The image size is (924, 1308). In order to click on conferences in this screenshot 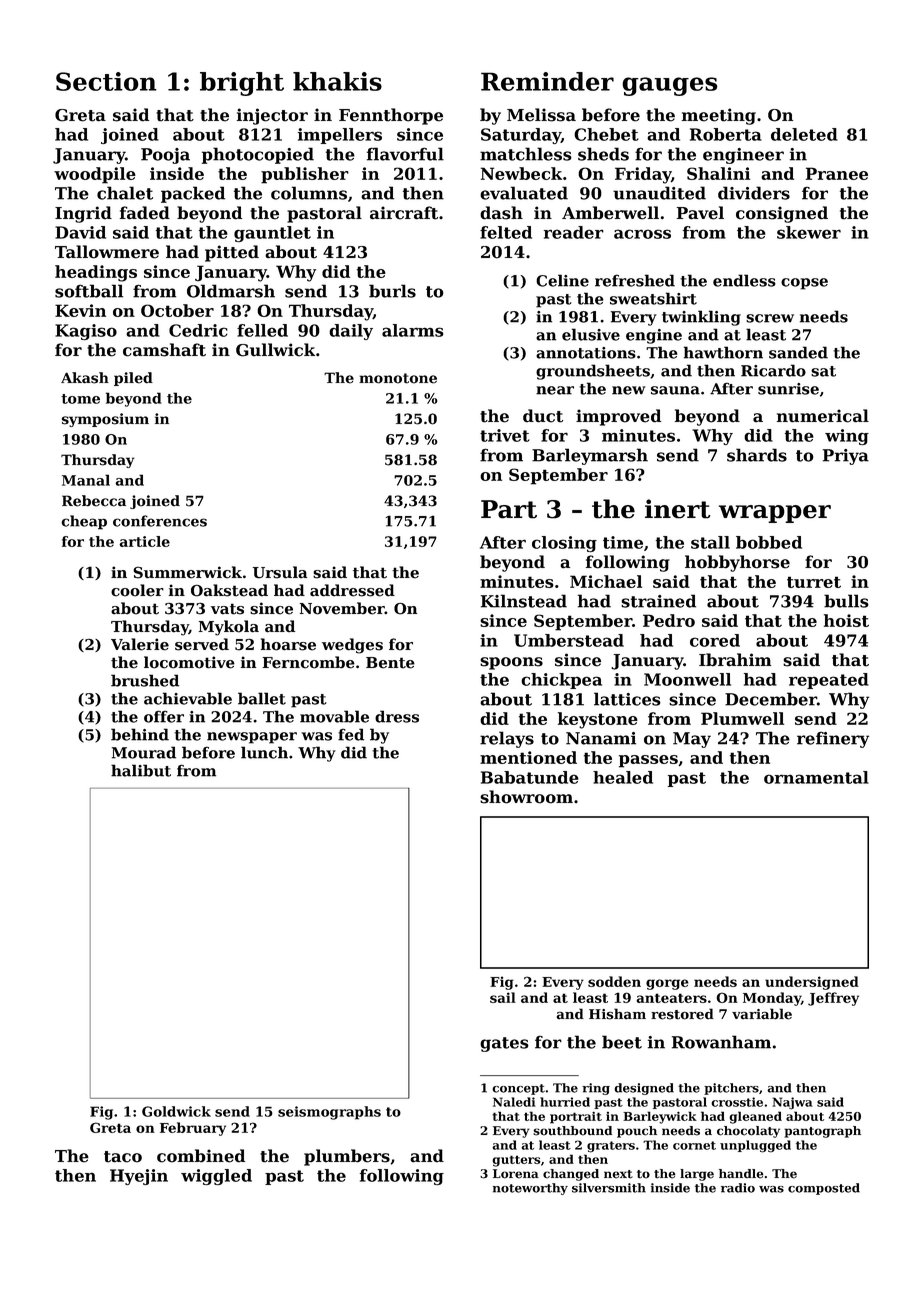, I will do `click(160, 521)`.
